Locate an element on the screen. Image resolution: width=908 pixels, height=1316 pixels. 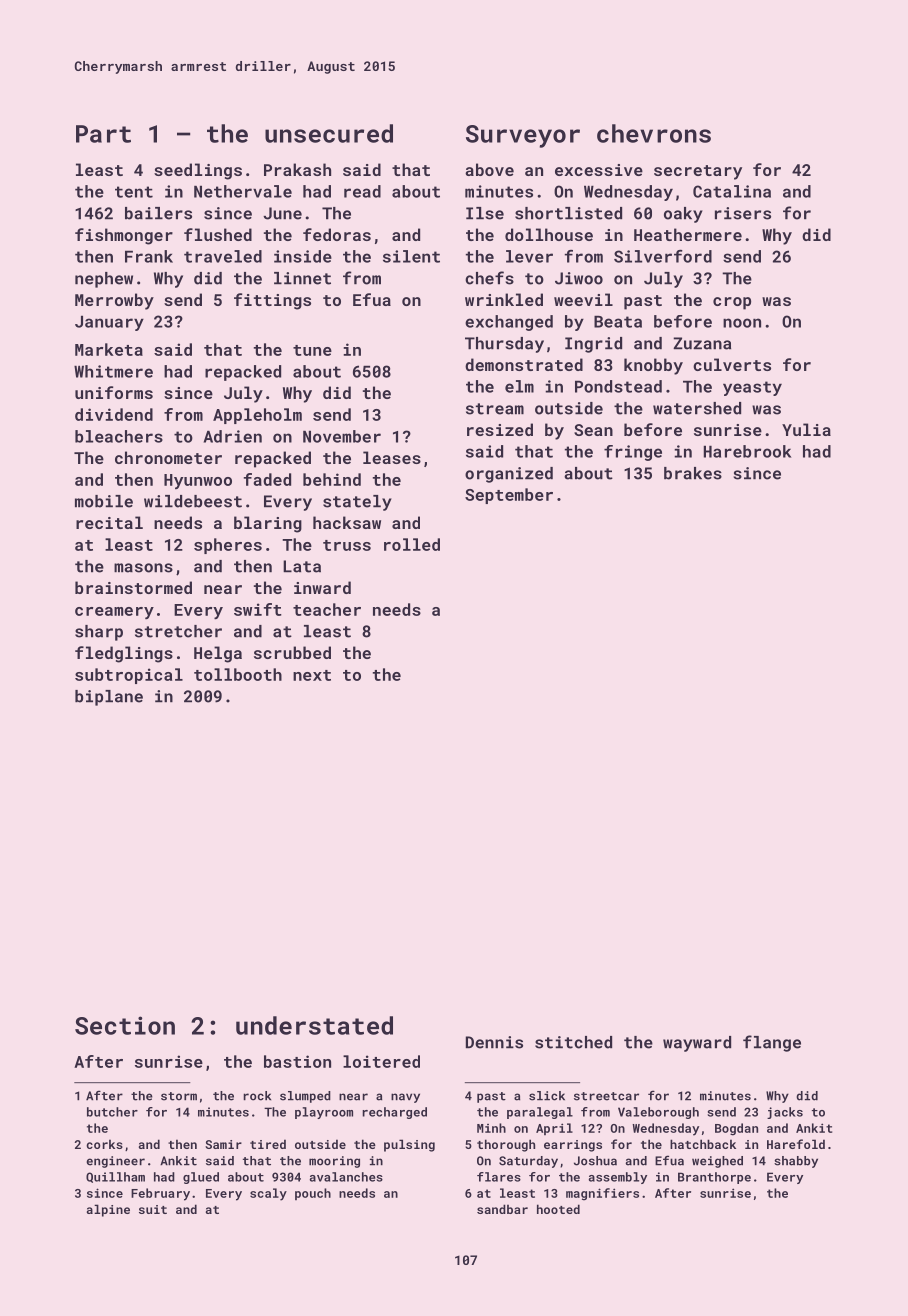
Dennis is located at coordinates (494, 1042).
